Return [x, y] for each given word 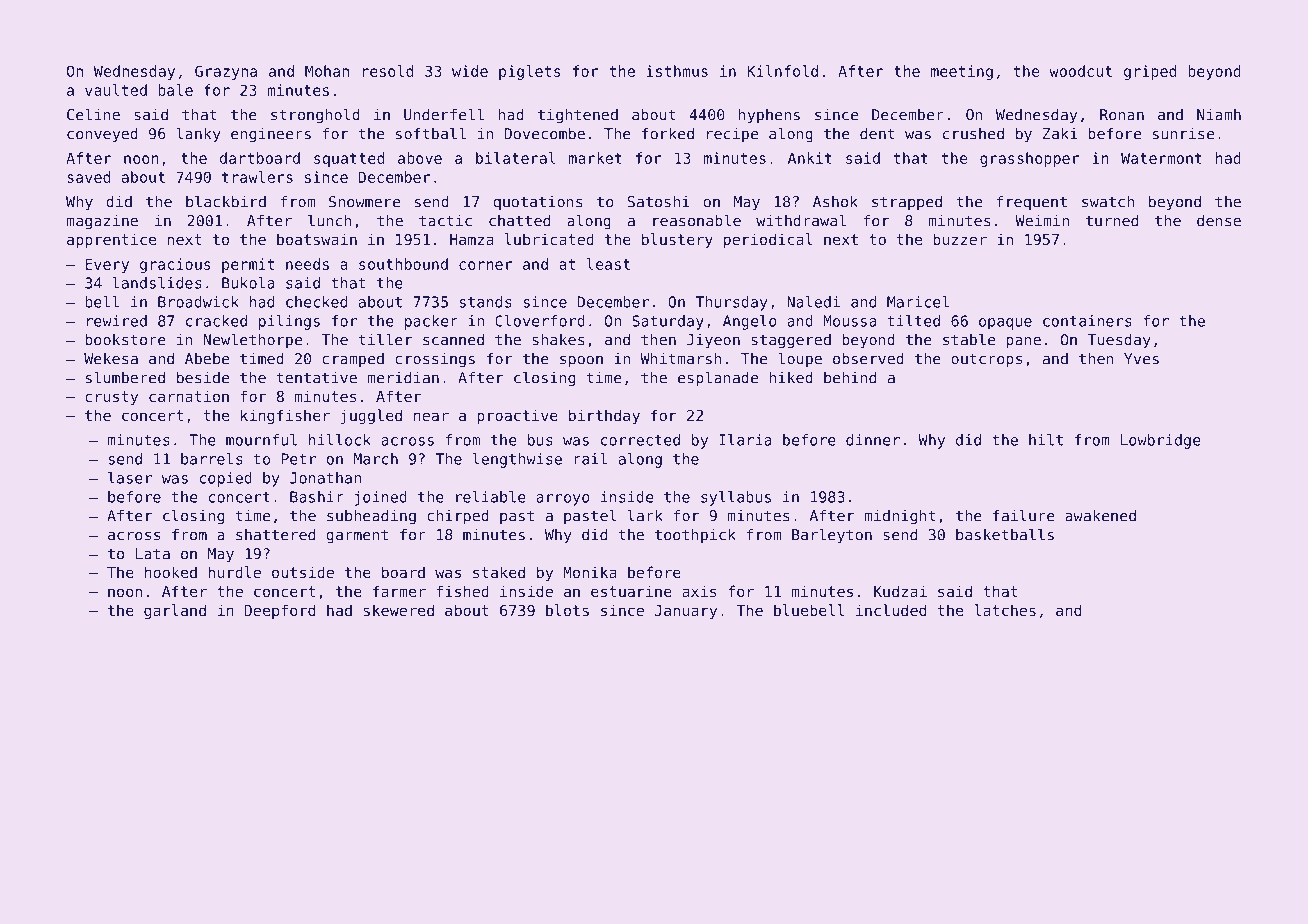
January [686, 612]
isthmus [677, 71]
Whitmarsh [681, 358]
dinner [873, 440]
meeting [962, 72]
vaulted [116, 90]
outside [303, 572]
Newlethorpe [253, 341]
